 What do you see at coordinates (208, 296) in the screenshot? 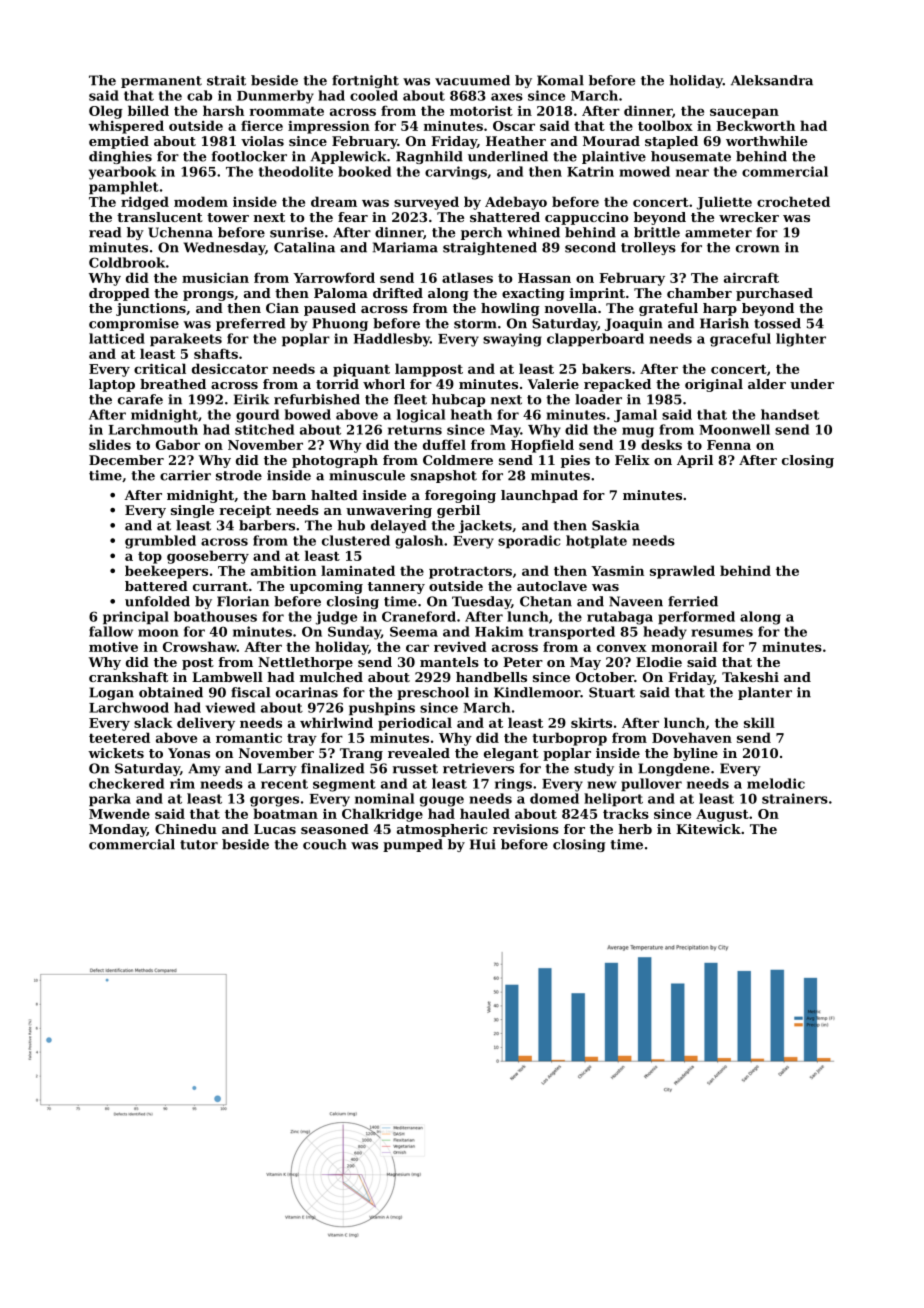
I see `prongs` at bounding box center [208, 296].
